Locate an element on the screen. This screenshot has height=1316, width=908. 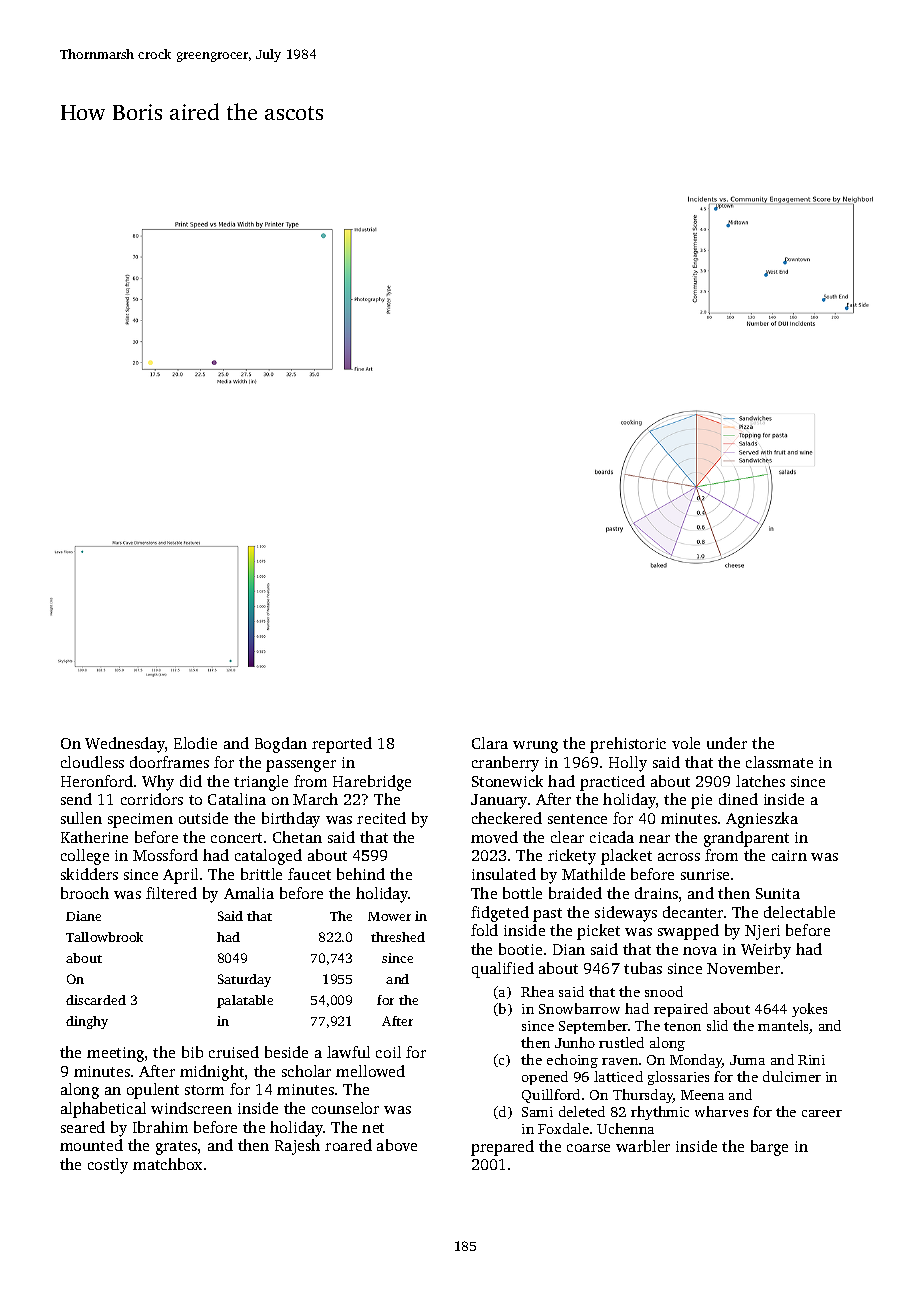
matchbox is located at coordinates (167, 1164).
